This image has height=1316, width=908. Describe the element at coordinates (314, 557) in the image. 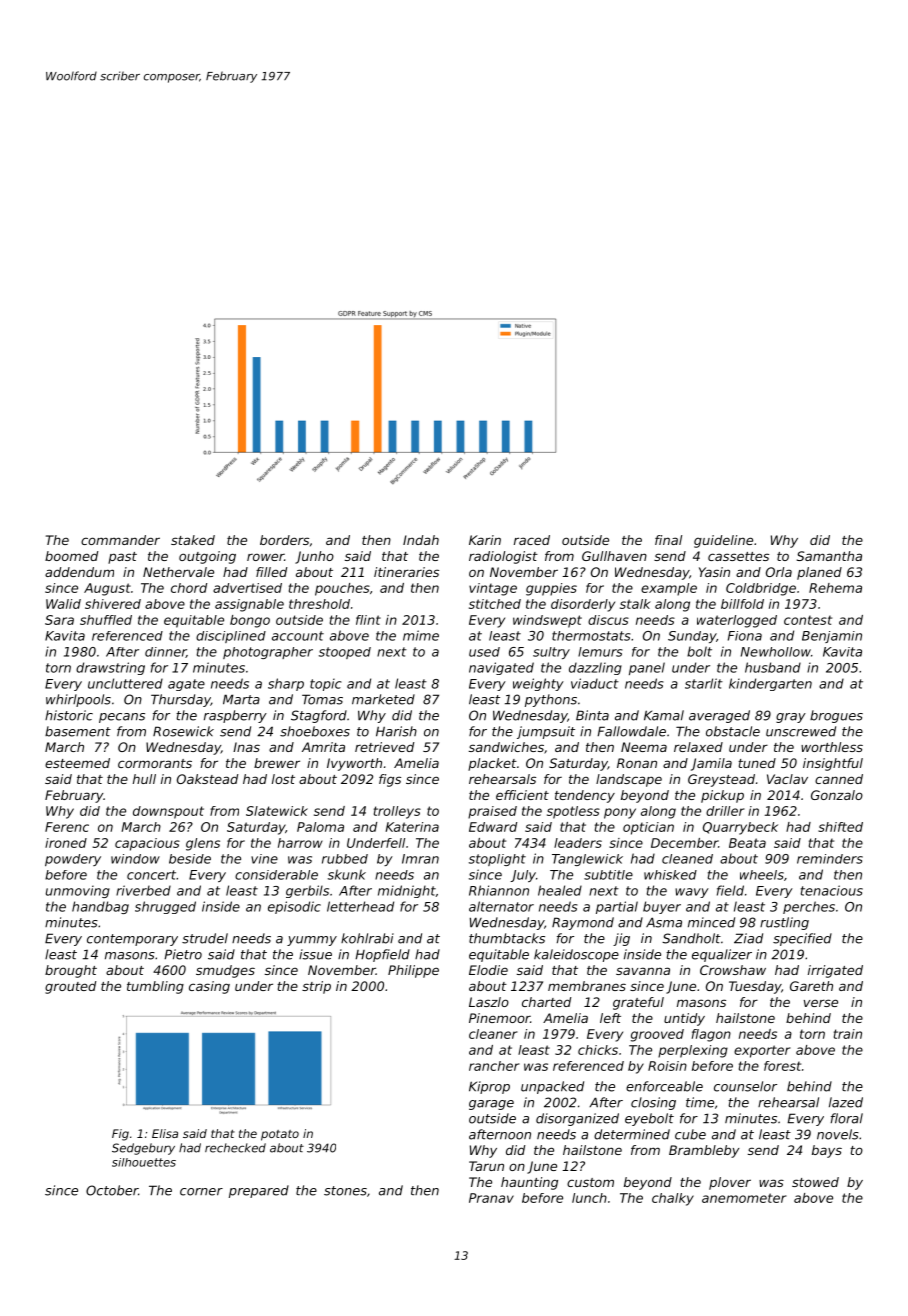

I see `Junho` at that location.
